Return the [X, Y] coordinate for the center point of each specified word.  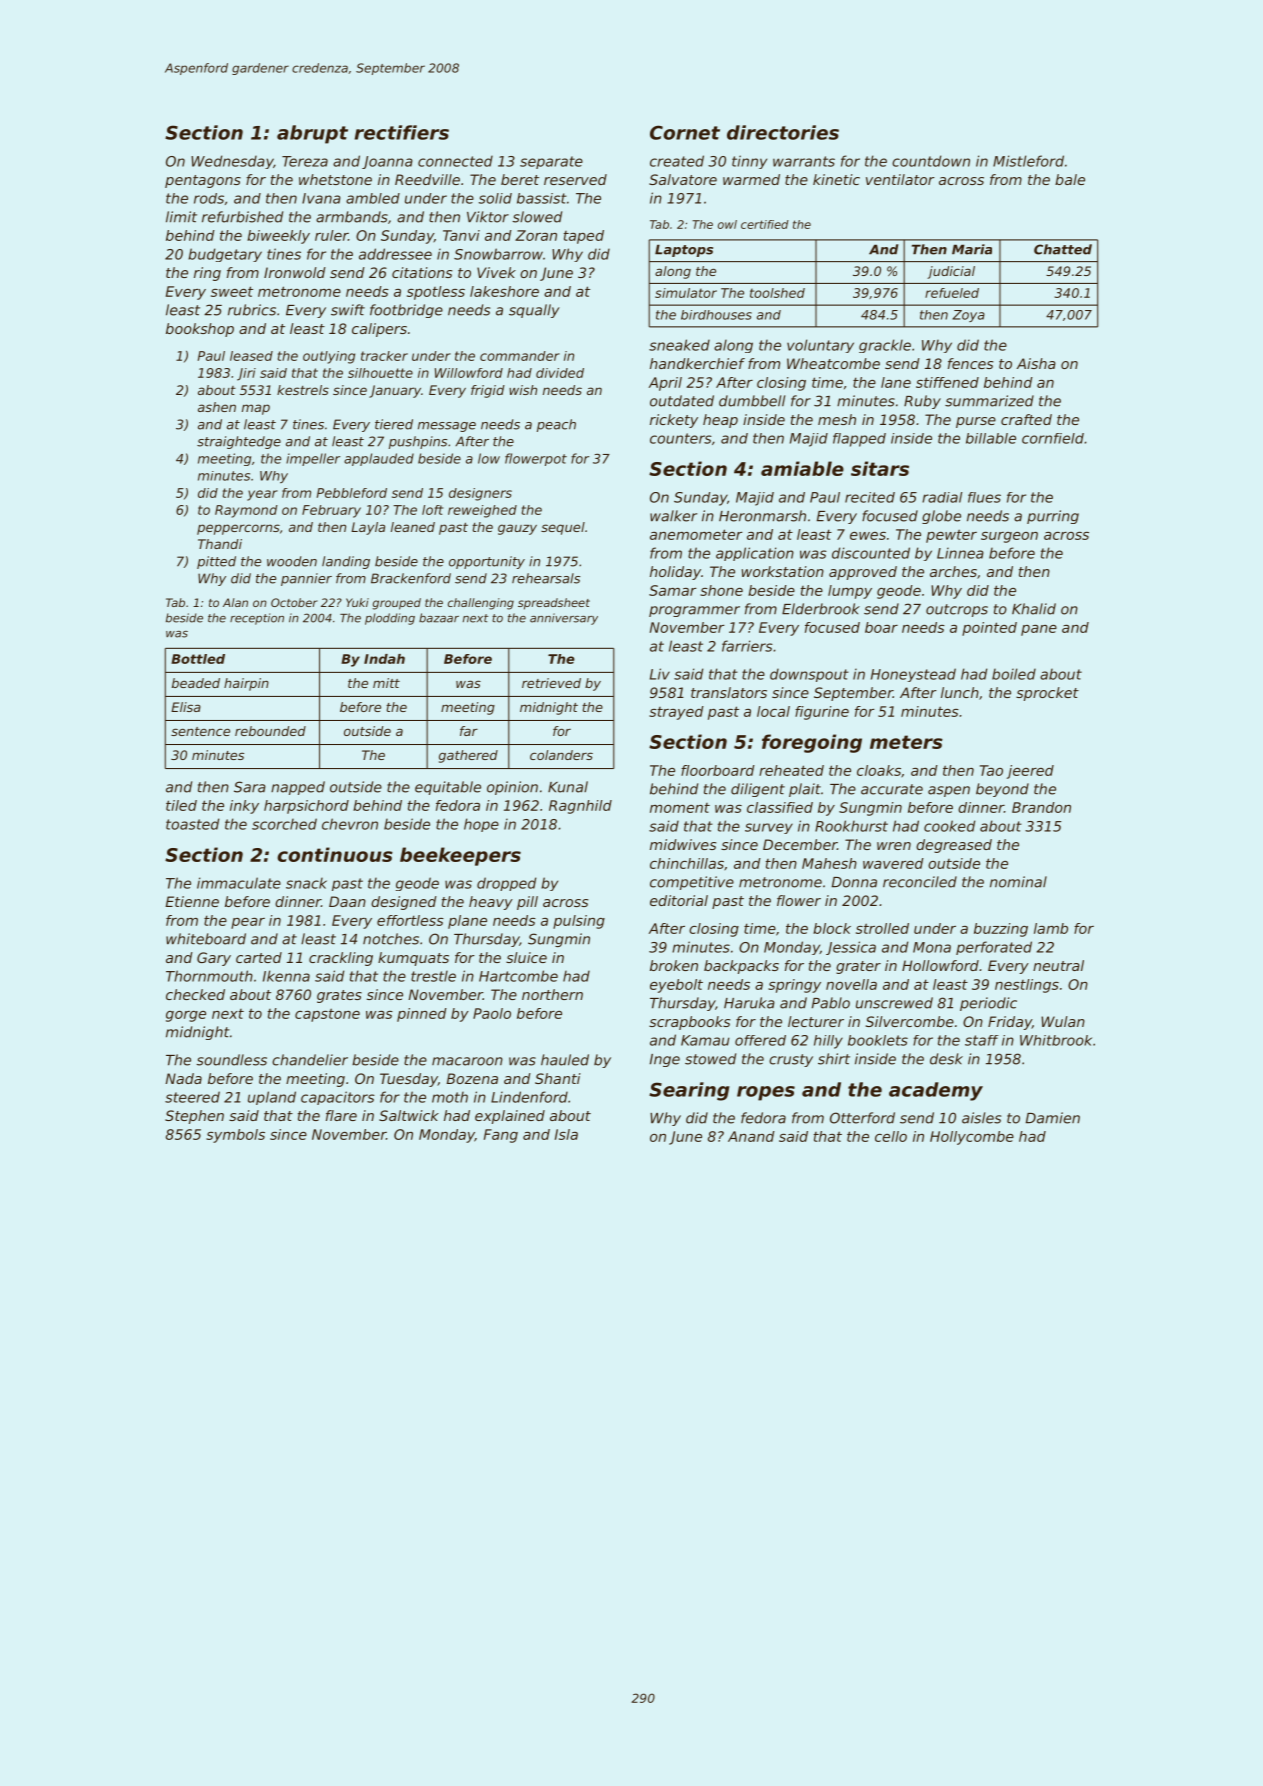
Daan [347, 901]
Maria [972, 249]
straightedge [239, 442]
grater [858, 967]
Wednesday [232, 162]
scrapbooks [689, 1023]
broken [674, 965]
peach [556, 425]
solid [495, 198]
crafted [1026, 419]
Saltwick [409, 1115]
